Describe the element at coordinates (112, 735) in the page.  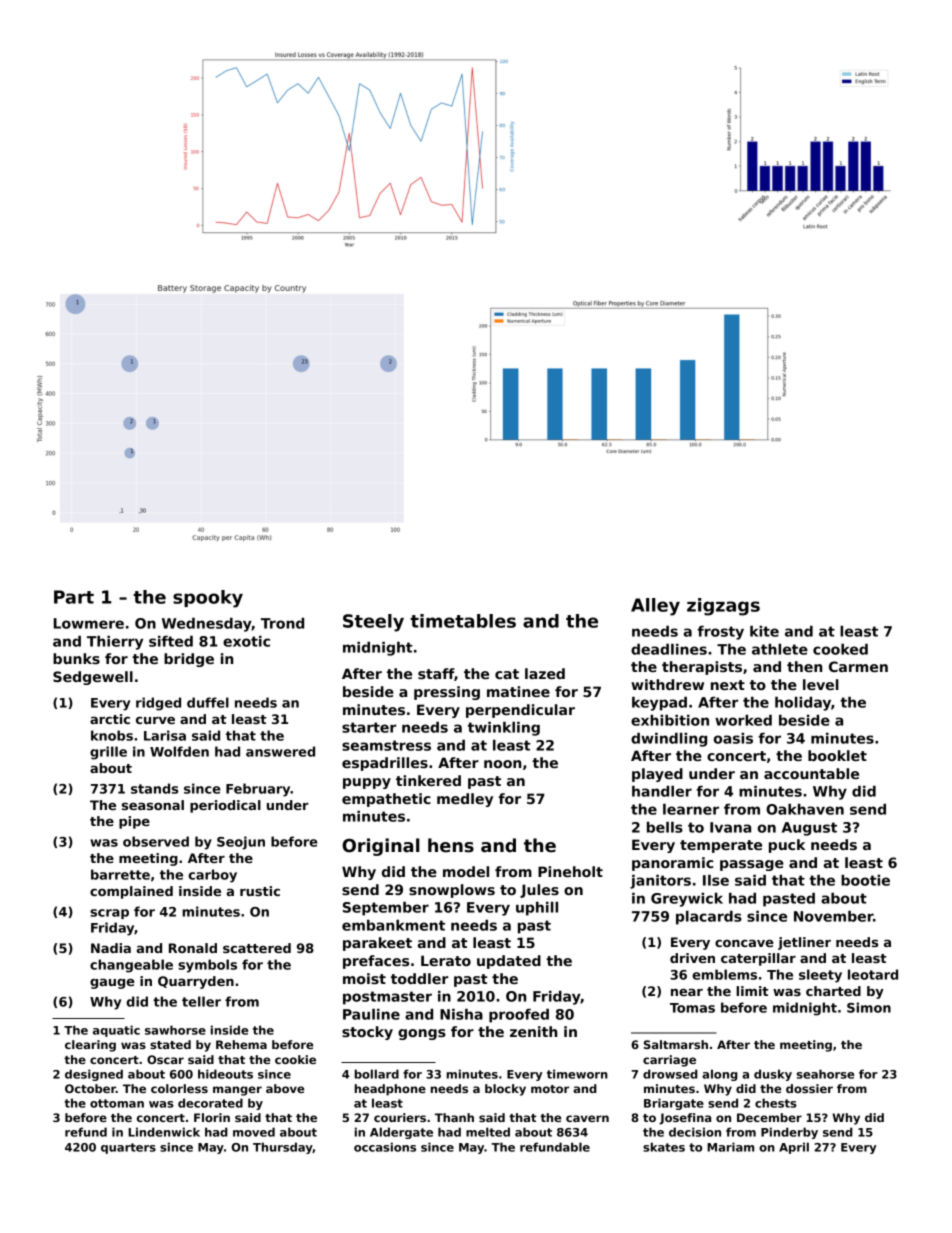
I see `knobs` at that location.
